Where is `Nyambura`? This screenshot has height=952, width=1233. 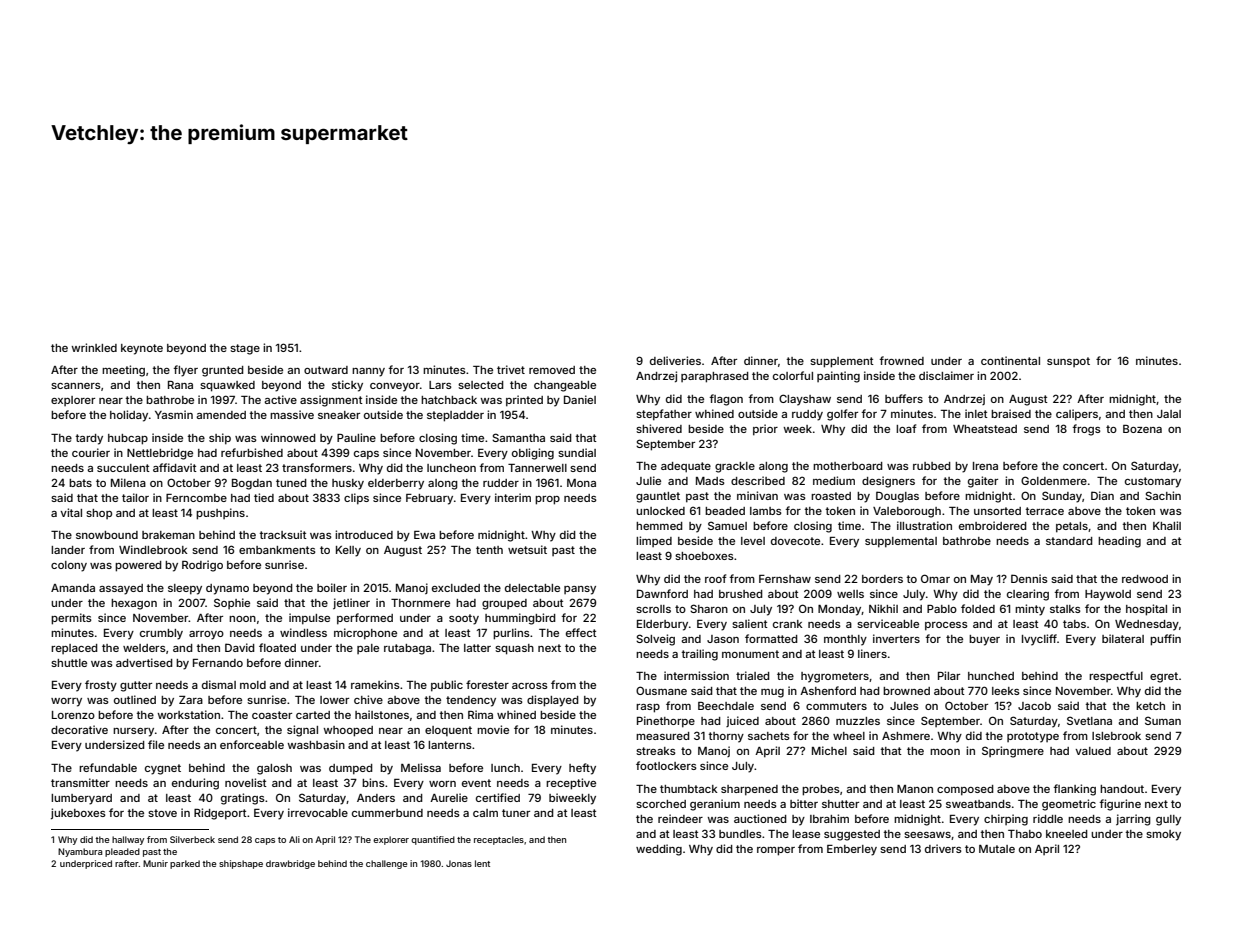 Nyambura is located at coordinates (80, 852).
